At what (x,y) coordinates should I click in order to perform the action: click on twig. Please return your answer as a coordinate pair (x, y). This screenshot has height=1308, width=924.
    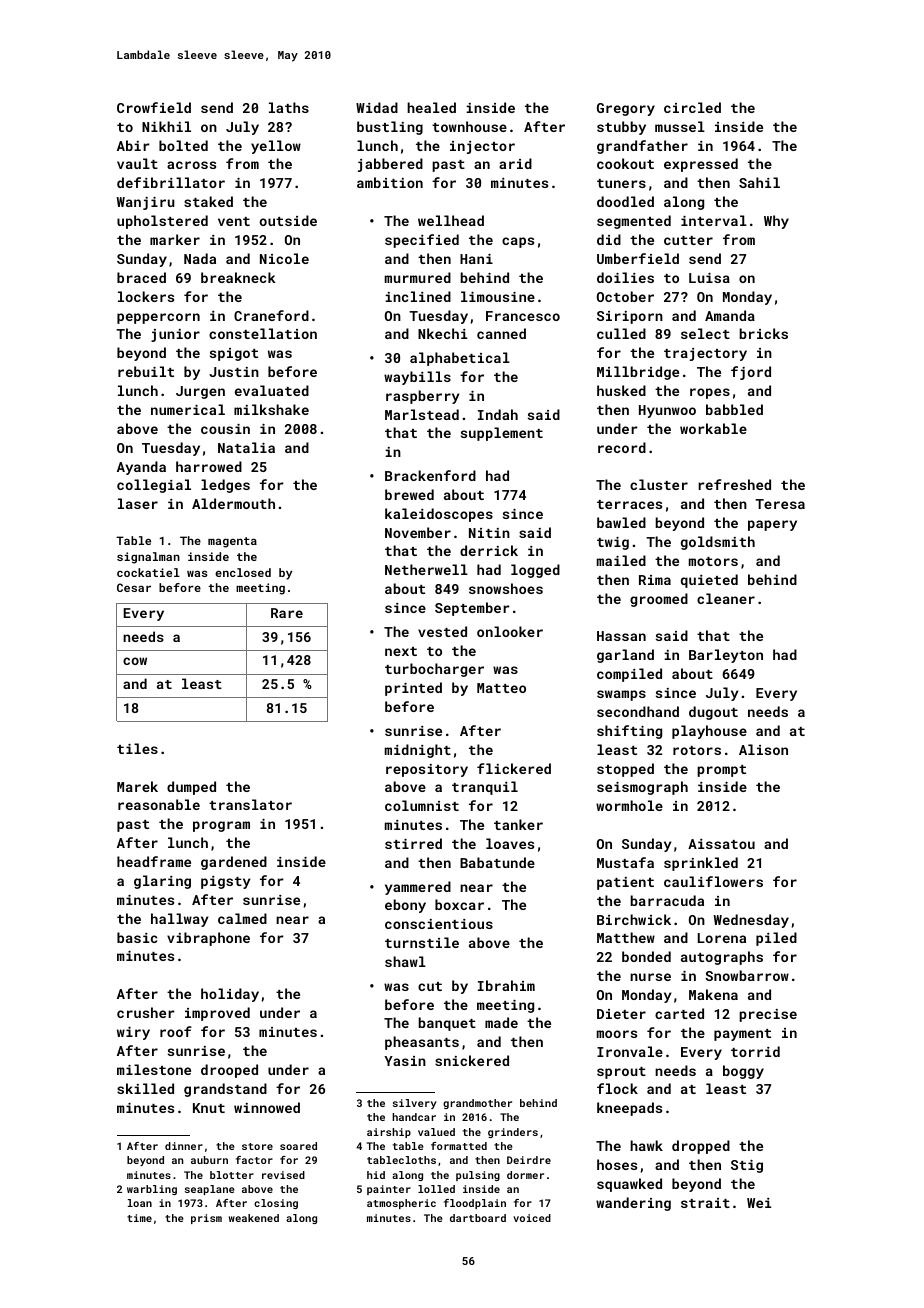
    Looking at the image, I should click on (613, 543).
